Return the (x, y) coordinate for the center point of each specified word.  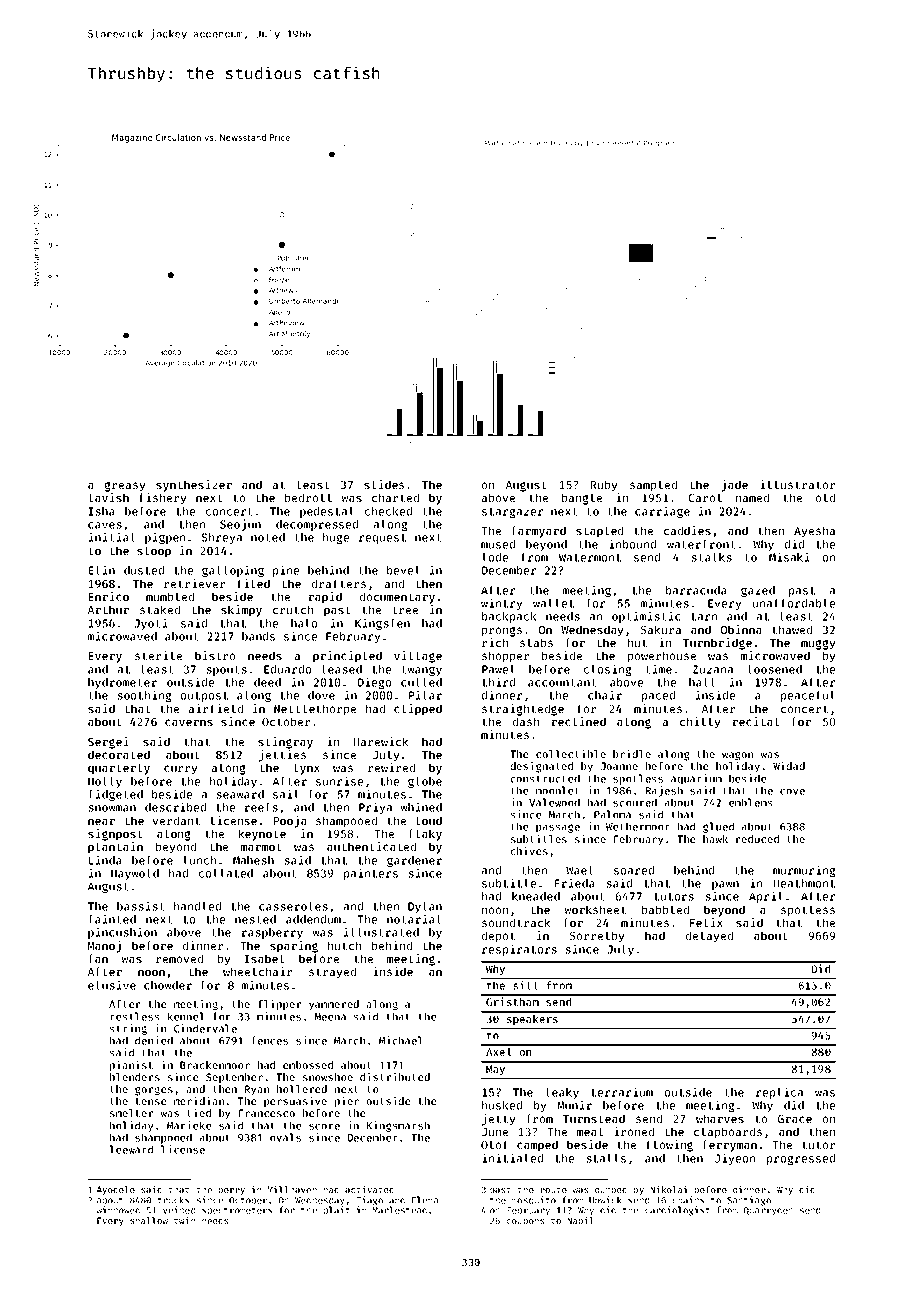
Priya (375, 808)
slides (384, 484)
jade (734, 486)
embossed (308, 1065)
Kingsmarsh (398, 1126)
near (101, 821)
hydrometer (122, 683)
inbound (632, 544)
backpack (509, 617)
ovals (285, 1137)
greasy (125, 487)
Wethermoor (638, 826)
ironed (634, 1131)
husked (502, 1105)
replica (779, 1093)
